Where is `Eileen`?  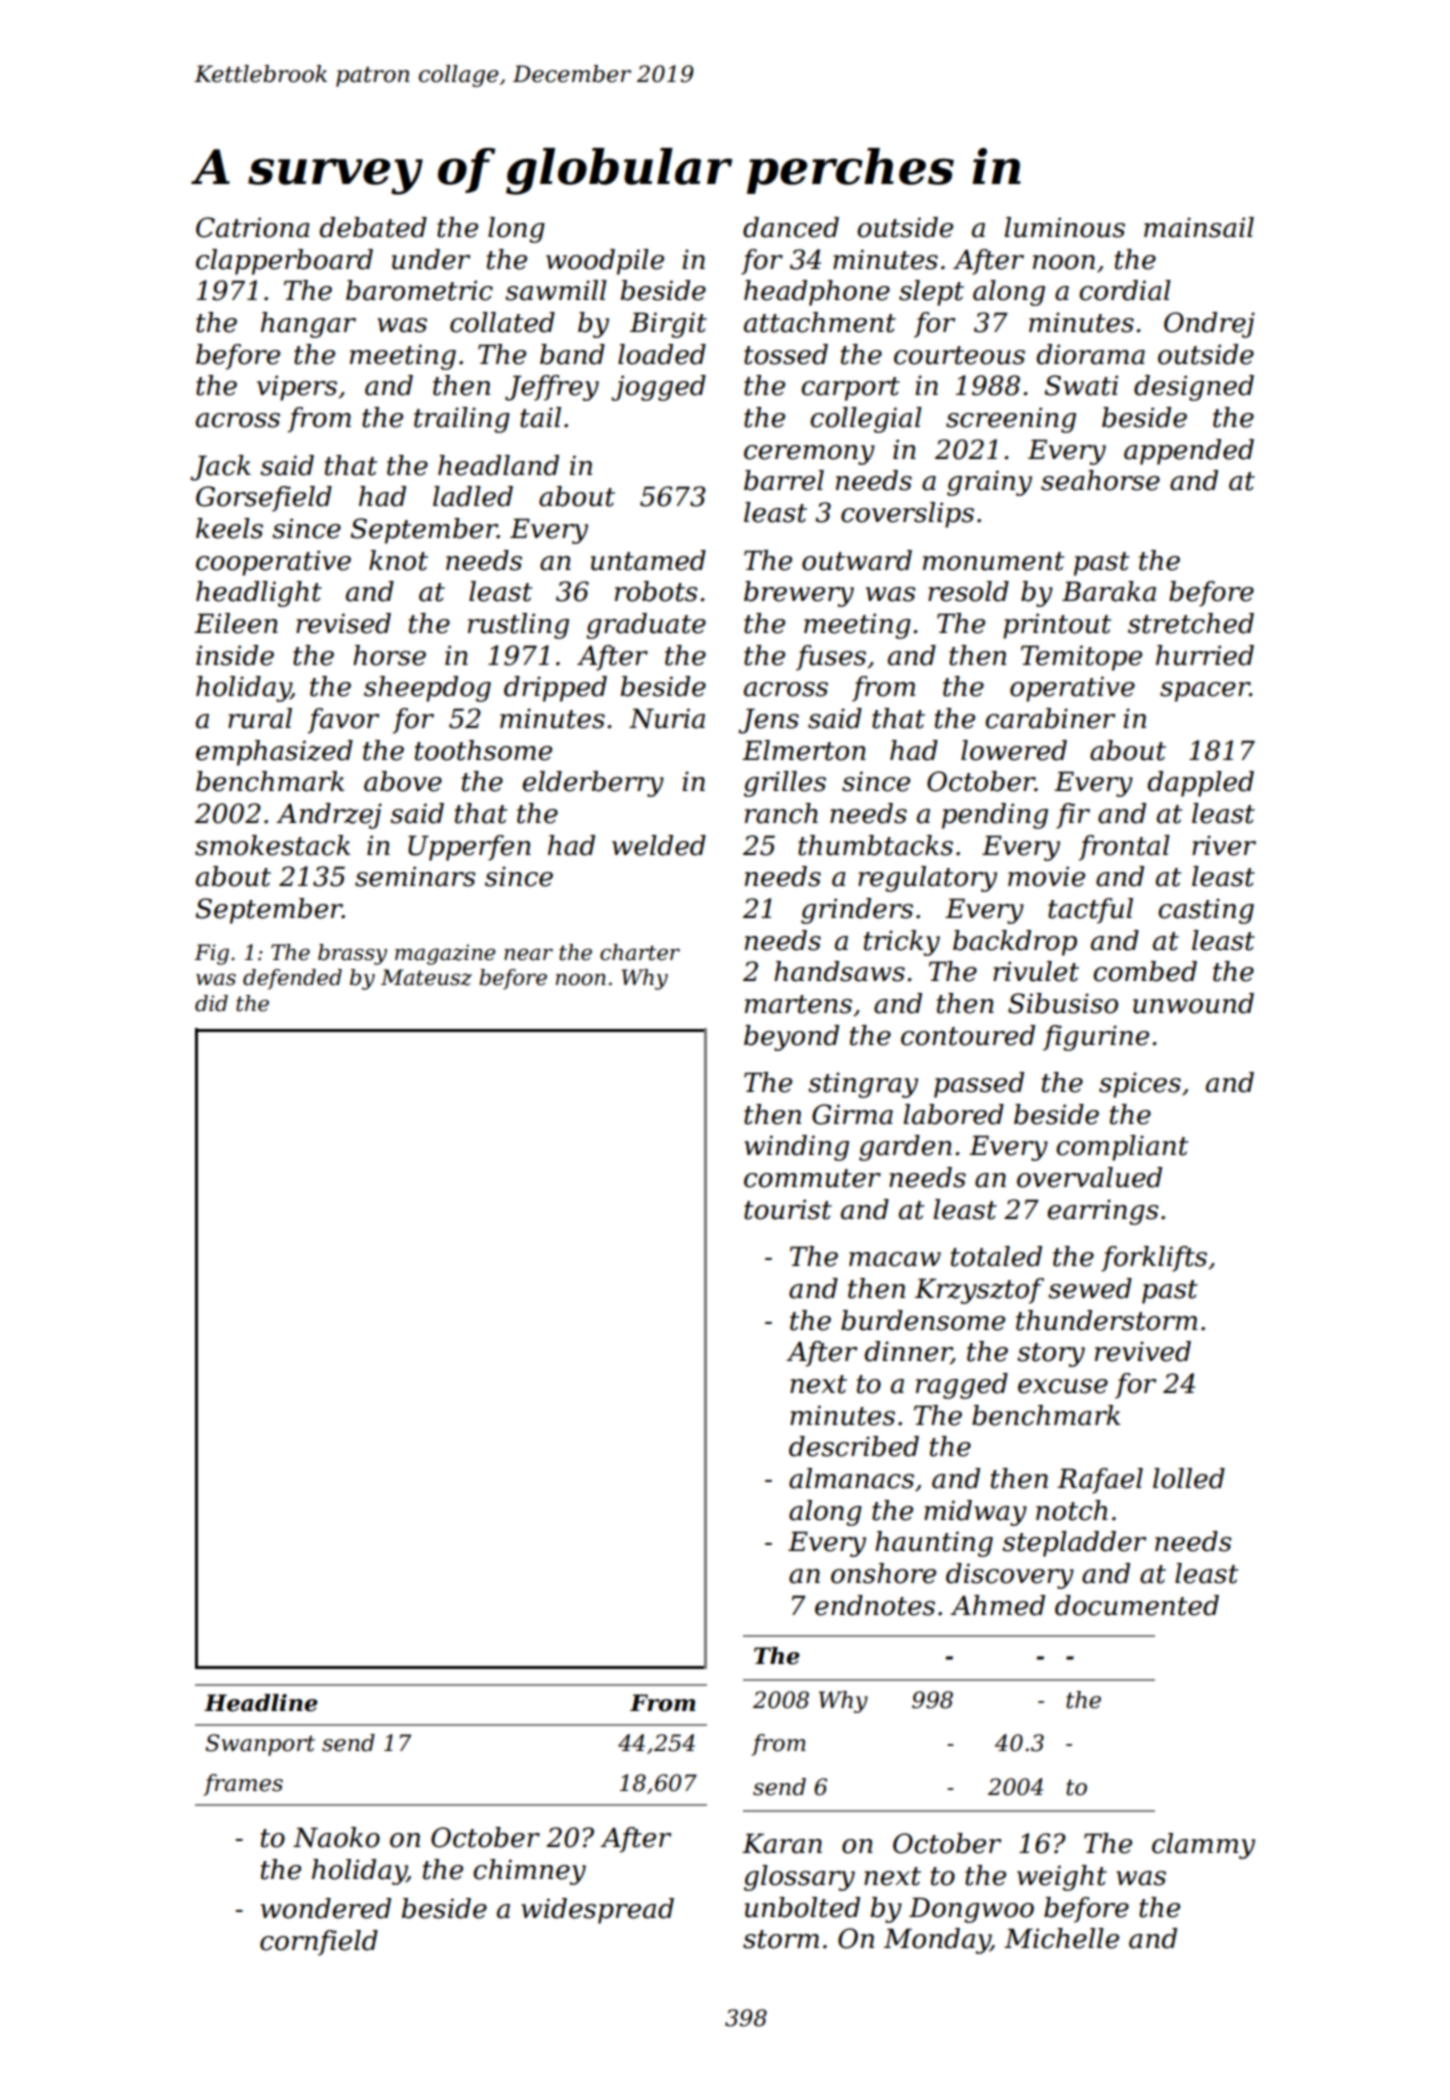 Eileen is located at coordinates (236, 623).
